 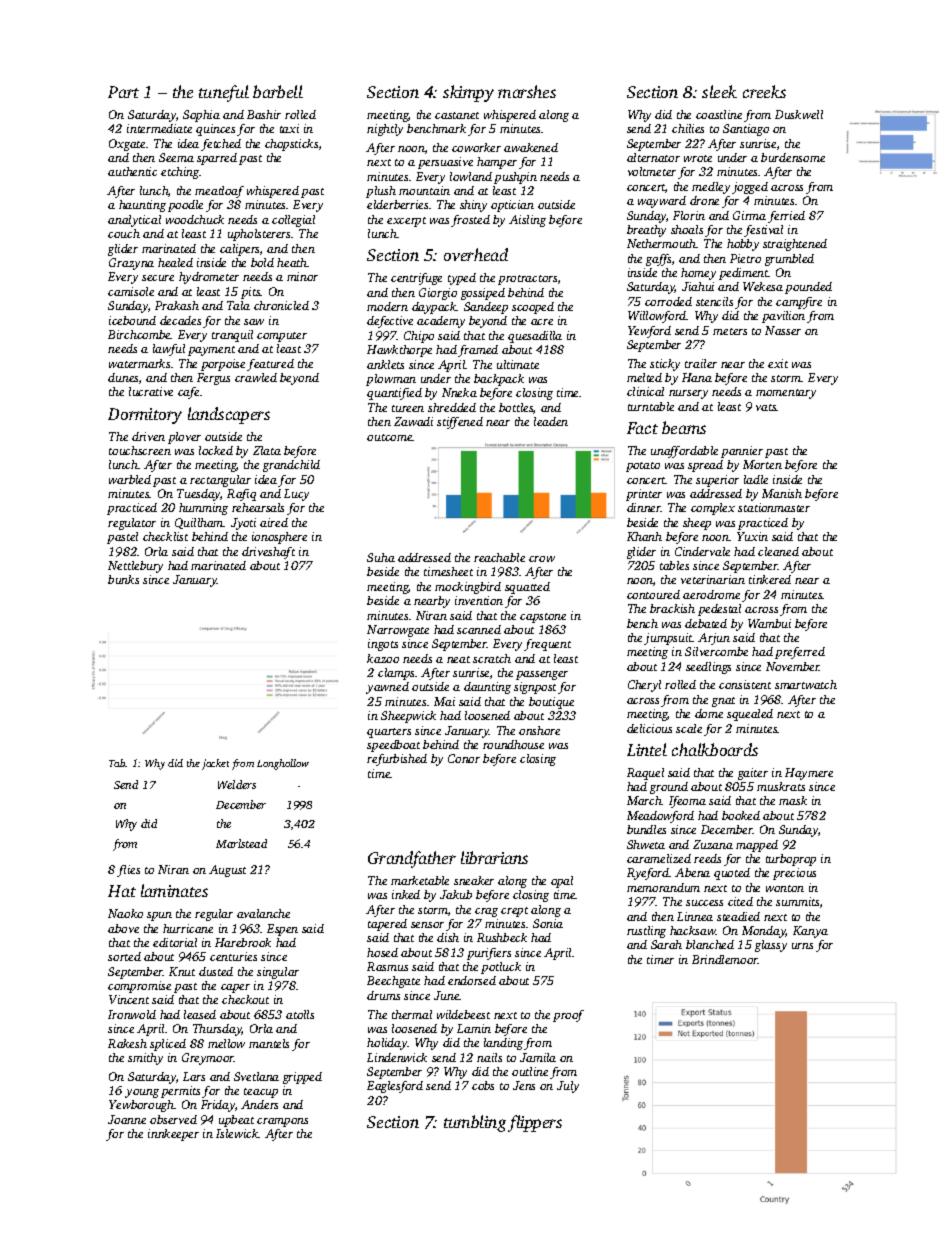 What do you see at coordinates (217, 159) in the screenshot?
I see `sparred` at bounding box center [217, 159].
